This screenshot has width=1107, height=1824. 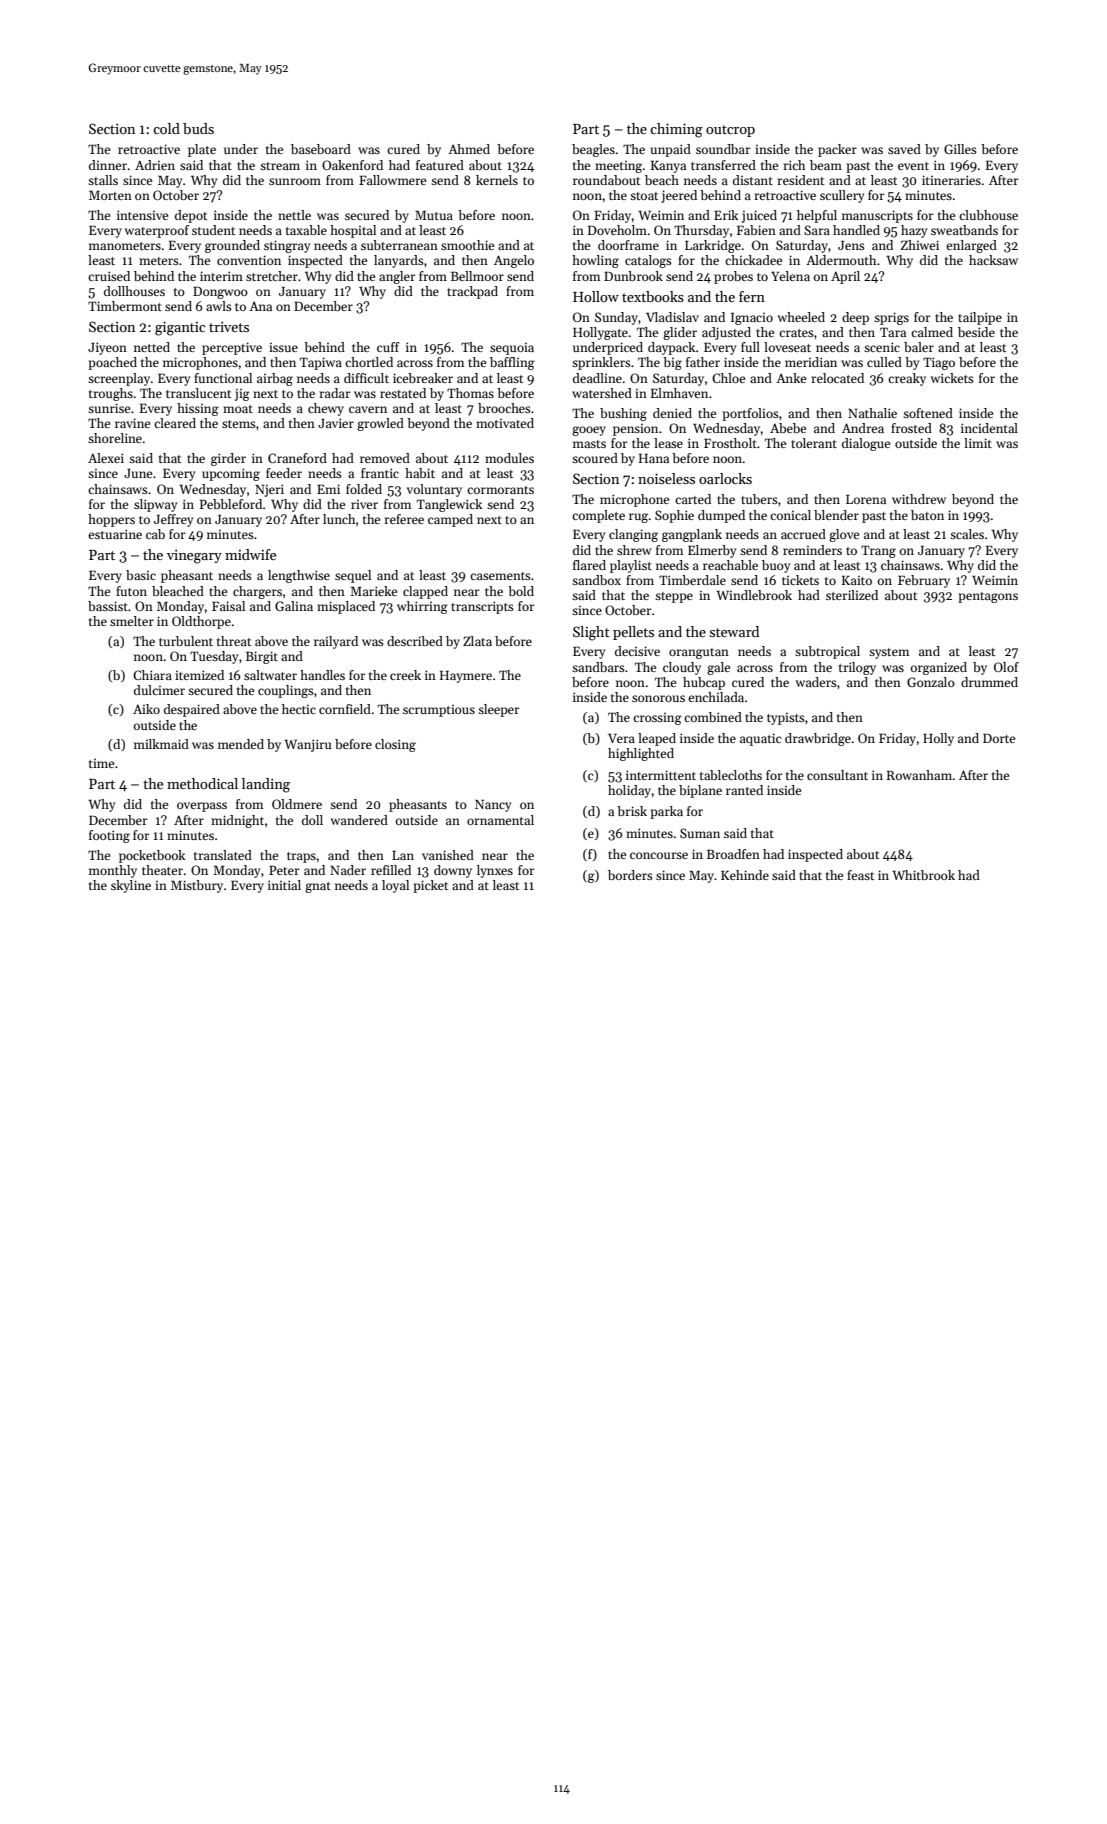 I want to click on Oldthorpe, so click(x=201, y=622).
